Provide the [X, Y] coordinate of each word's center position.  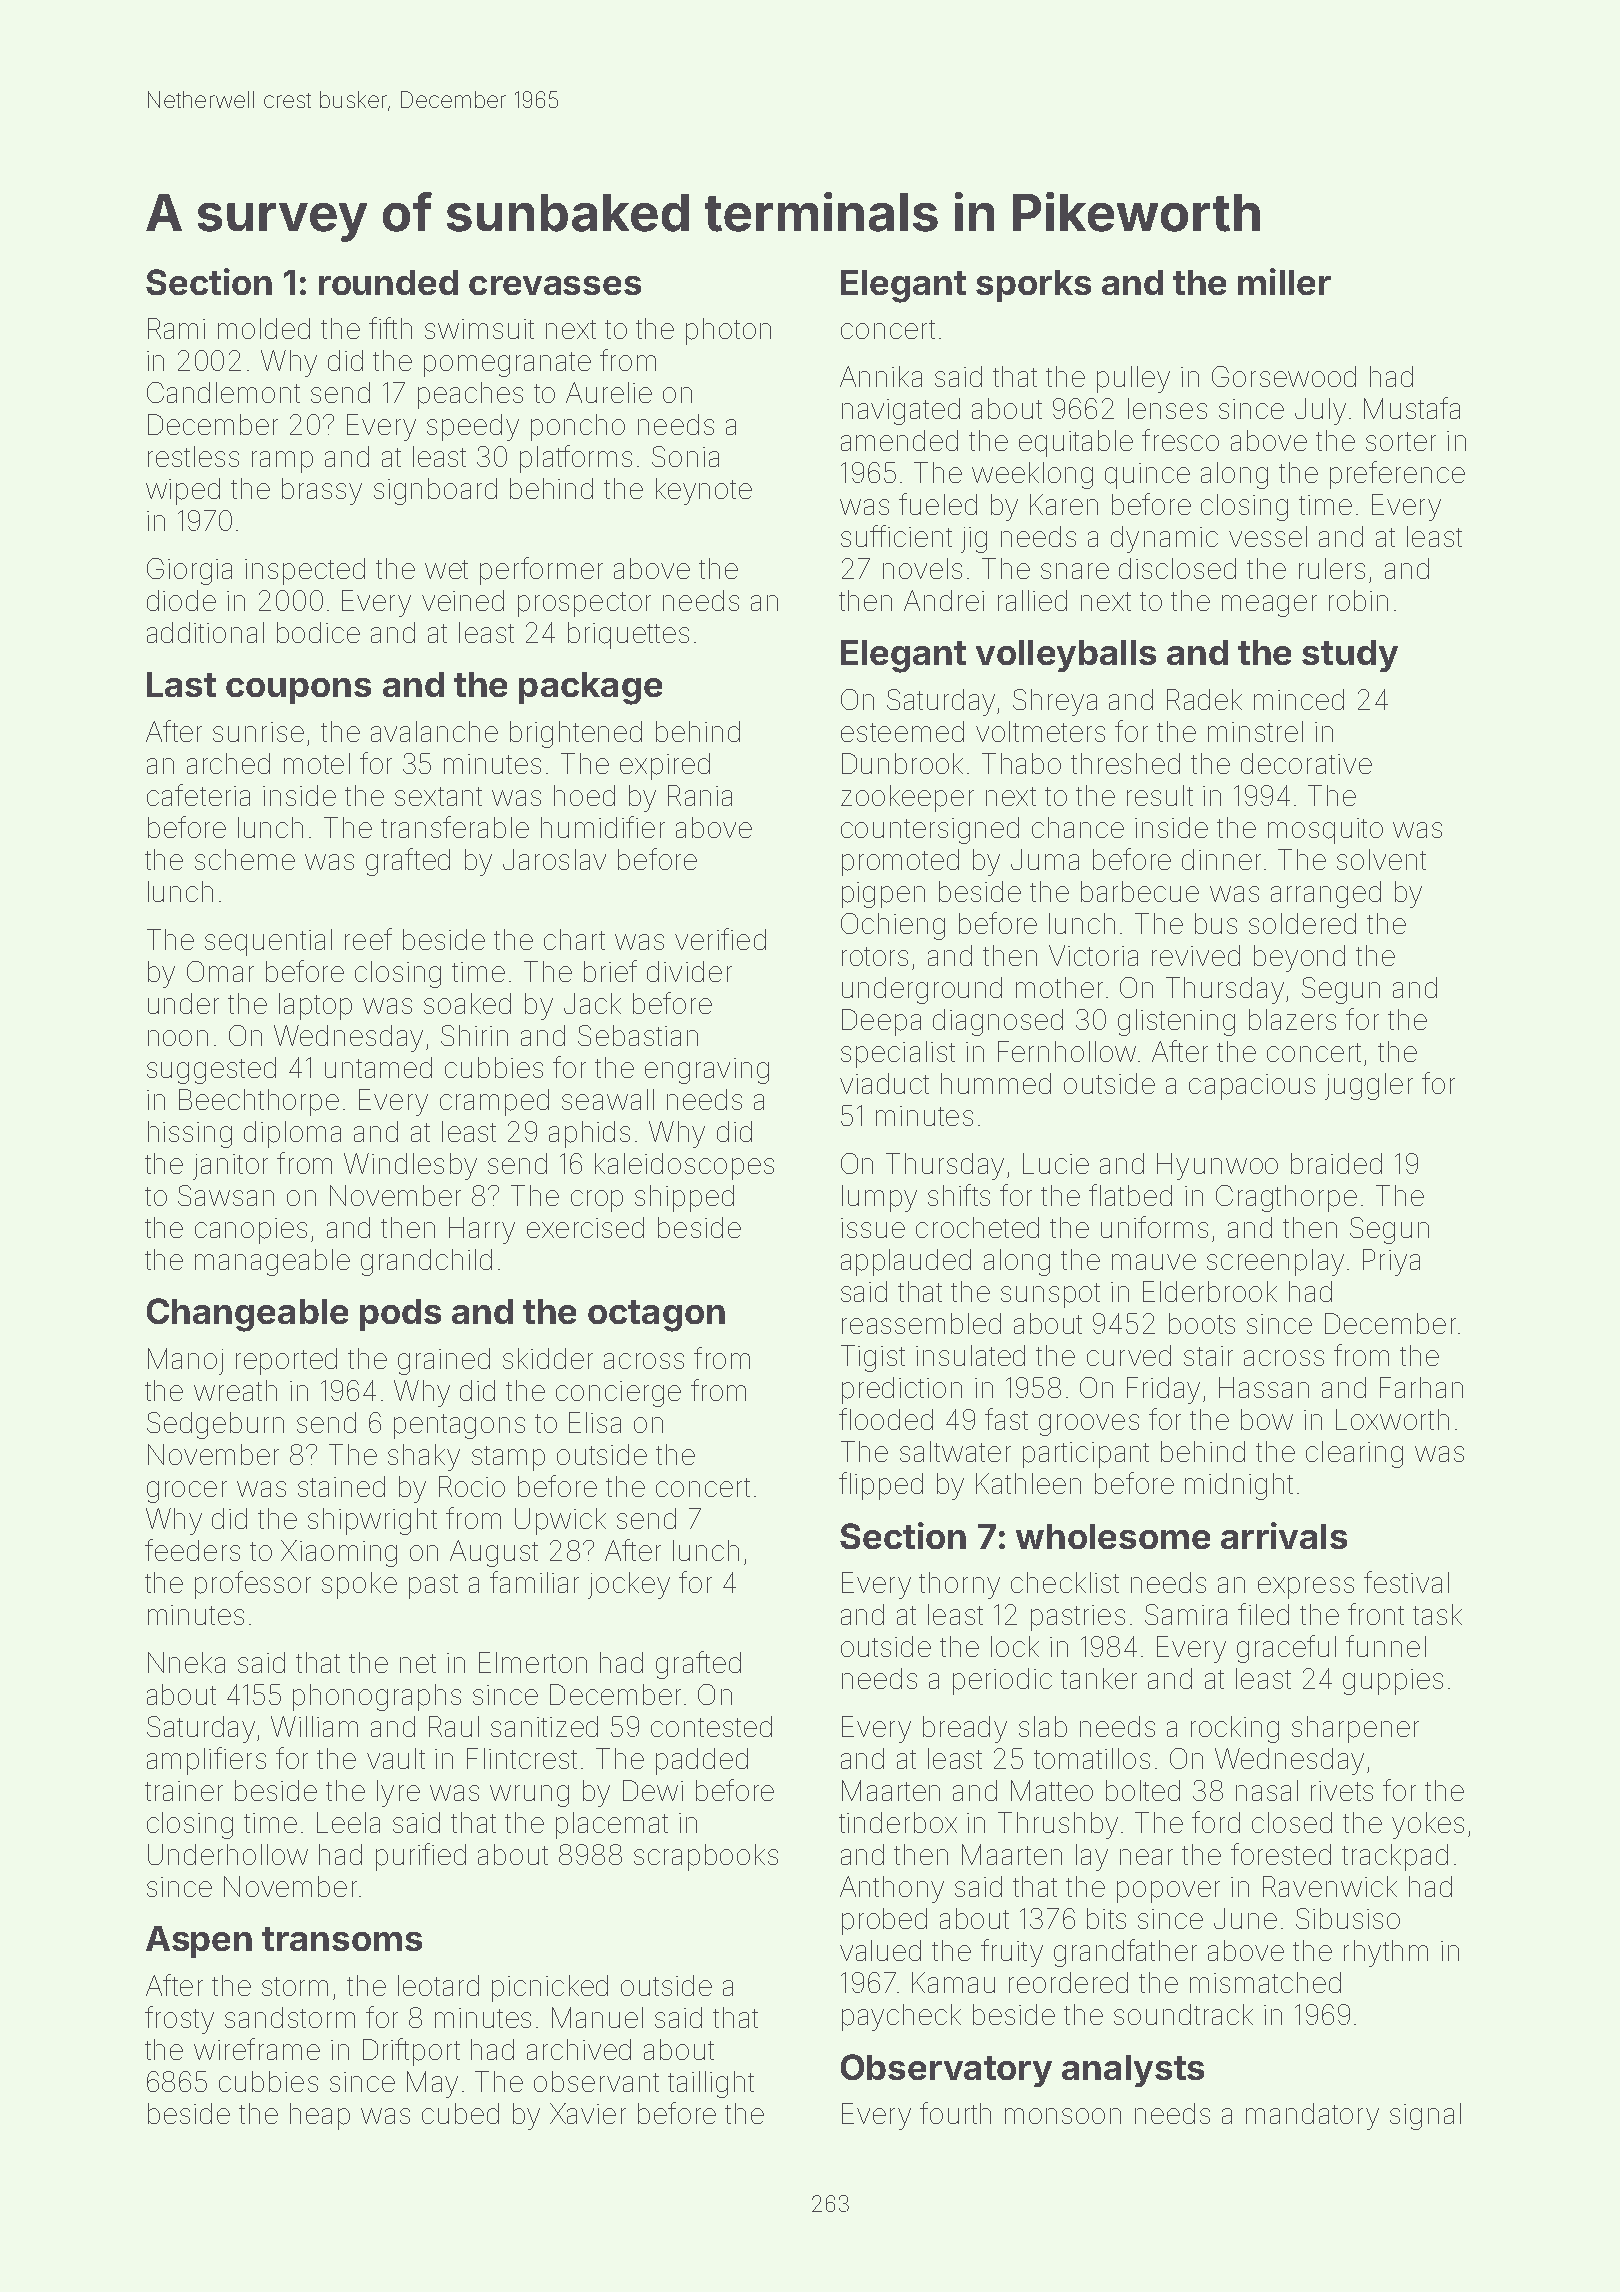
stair [1208, 1356]
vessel [1268, 536]
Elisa [595, 1422]
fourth [955, 2113]
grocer [187, 1492]
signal [1425, 2116]
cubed [460, 2113]
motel [317, 763]
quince [1147, 476]
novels [922, 568]
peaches [470, 395]
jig [974, 540]
